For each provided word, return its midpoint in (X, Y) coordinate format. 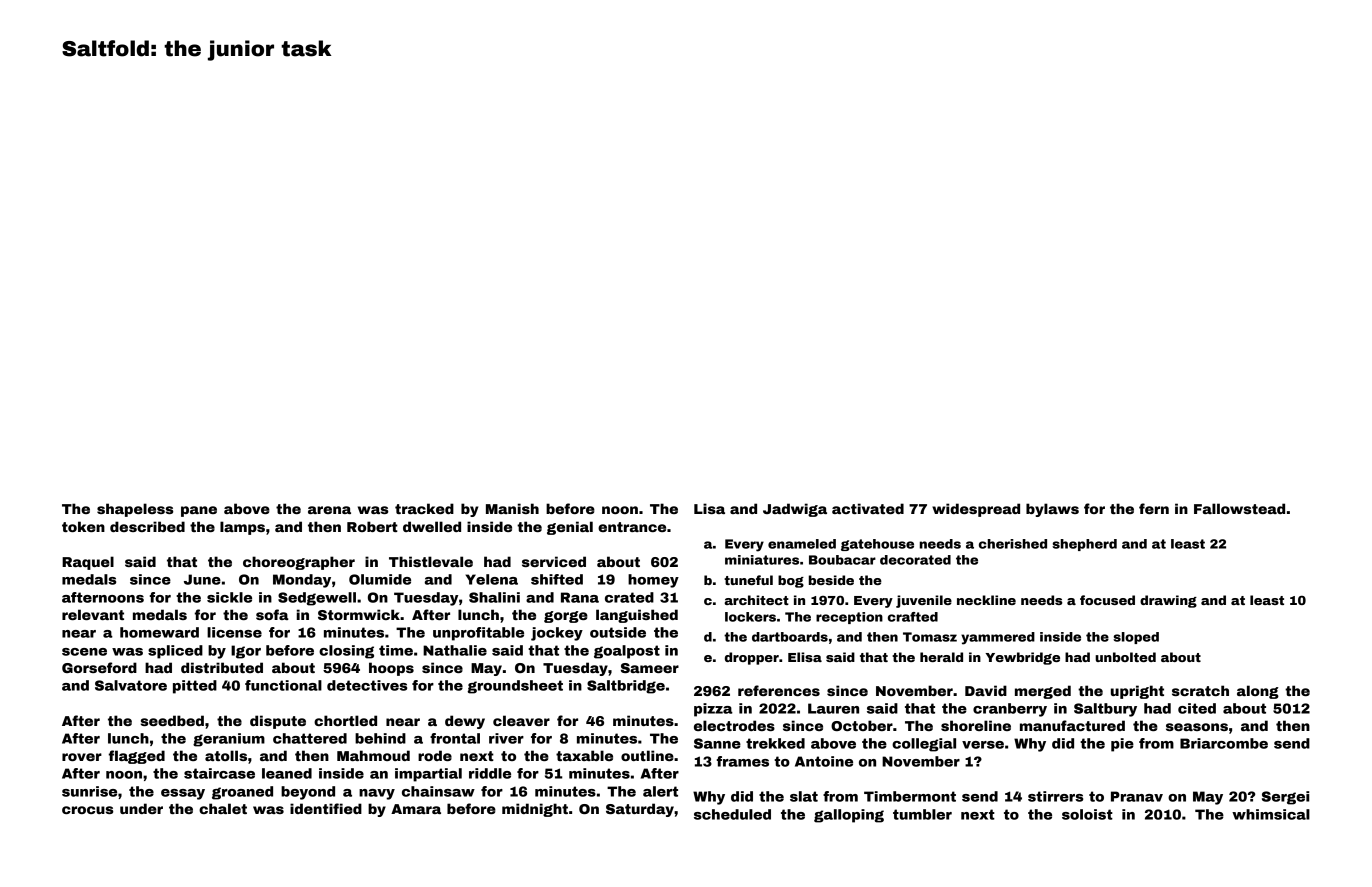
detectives (367, 685)
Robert (372, 526)
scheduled (732, 814)
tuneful (748, 580)
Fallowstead (1239, 508)
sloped (1136, 638)
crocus (87, 810)
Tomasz (930, 637)
